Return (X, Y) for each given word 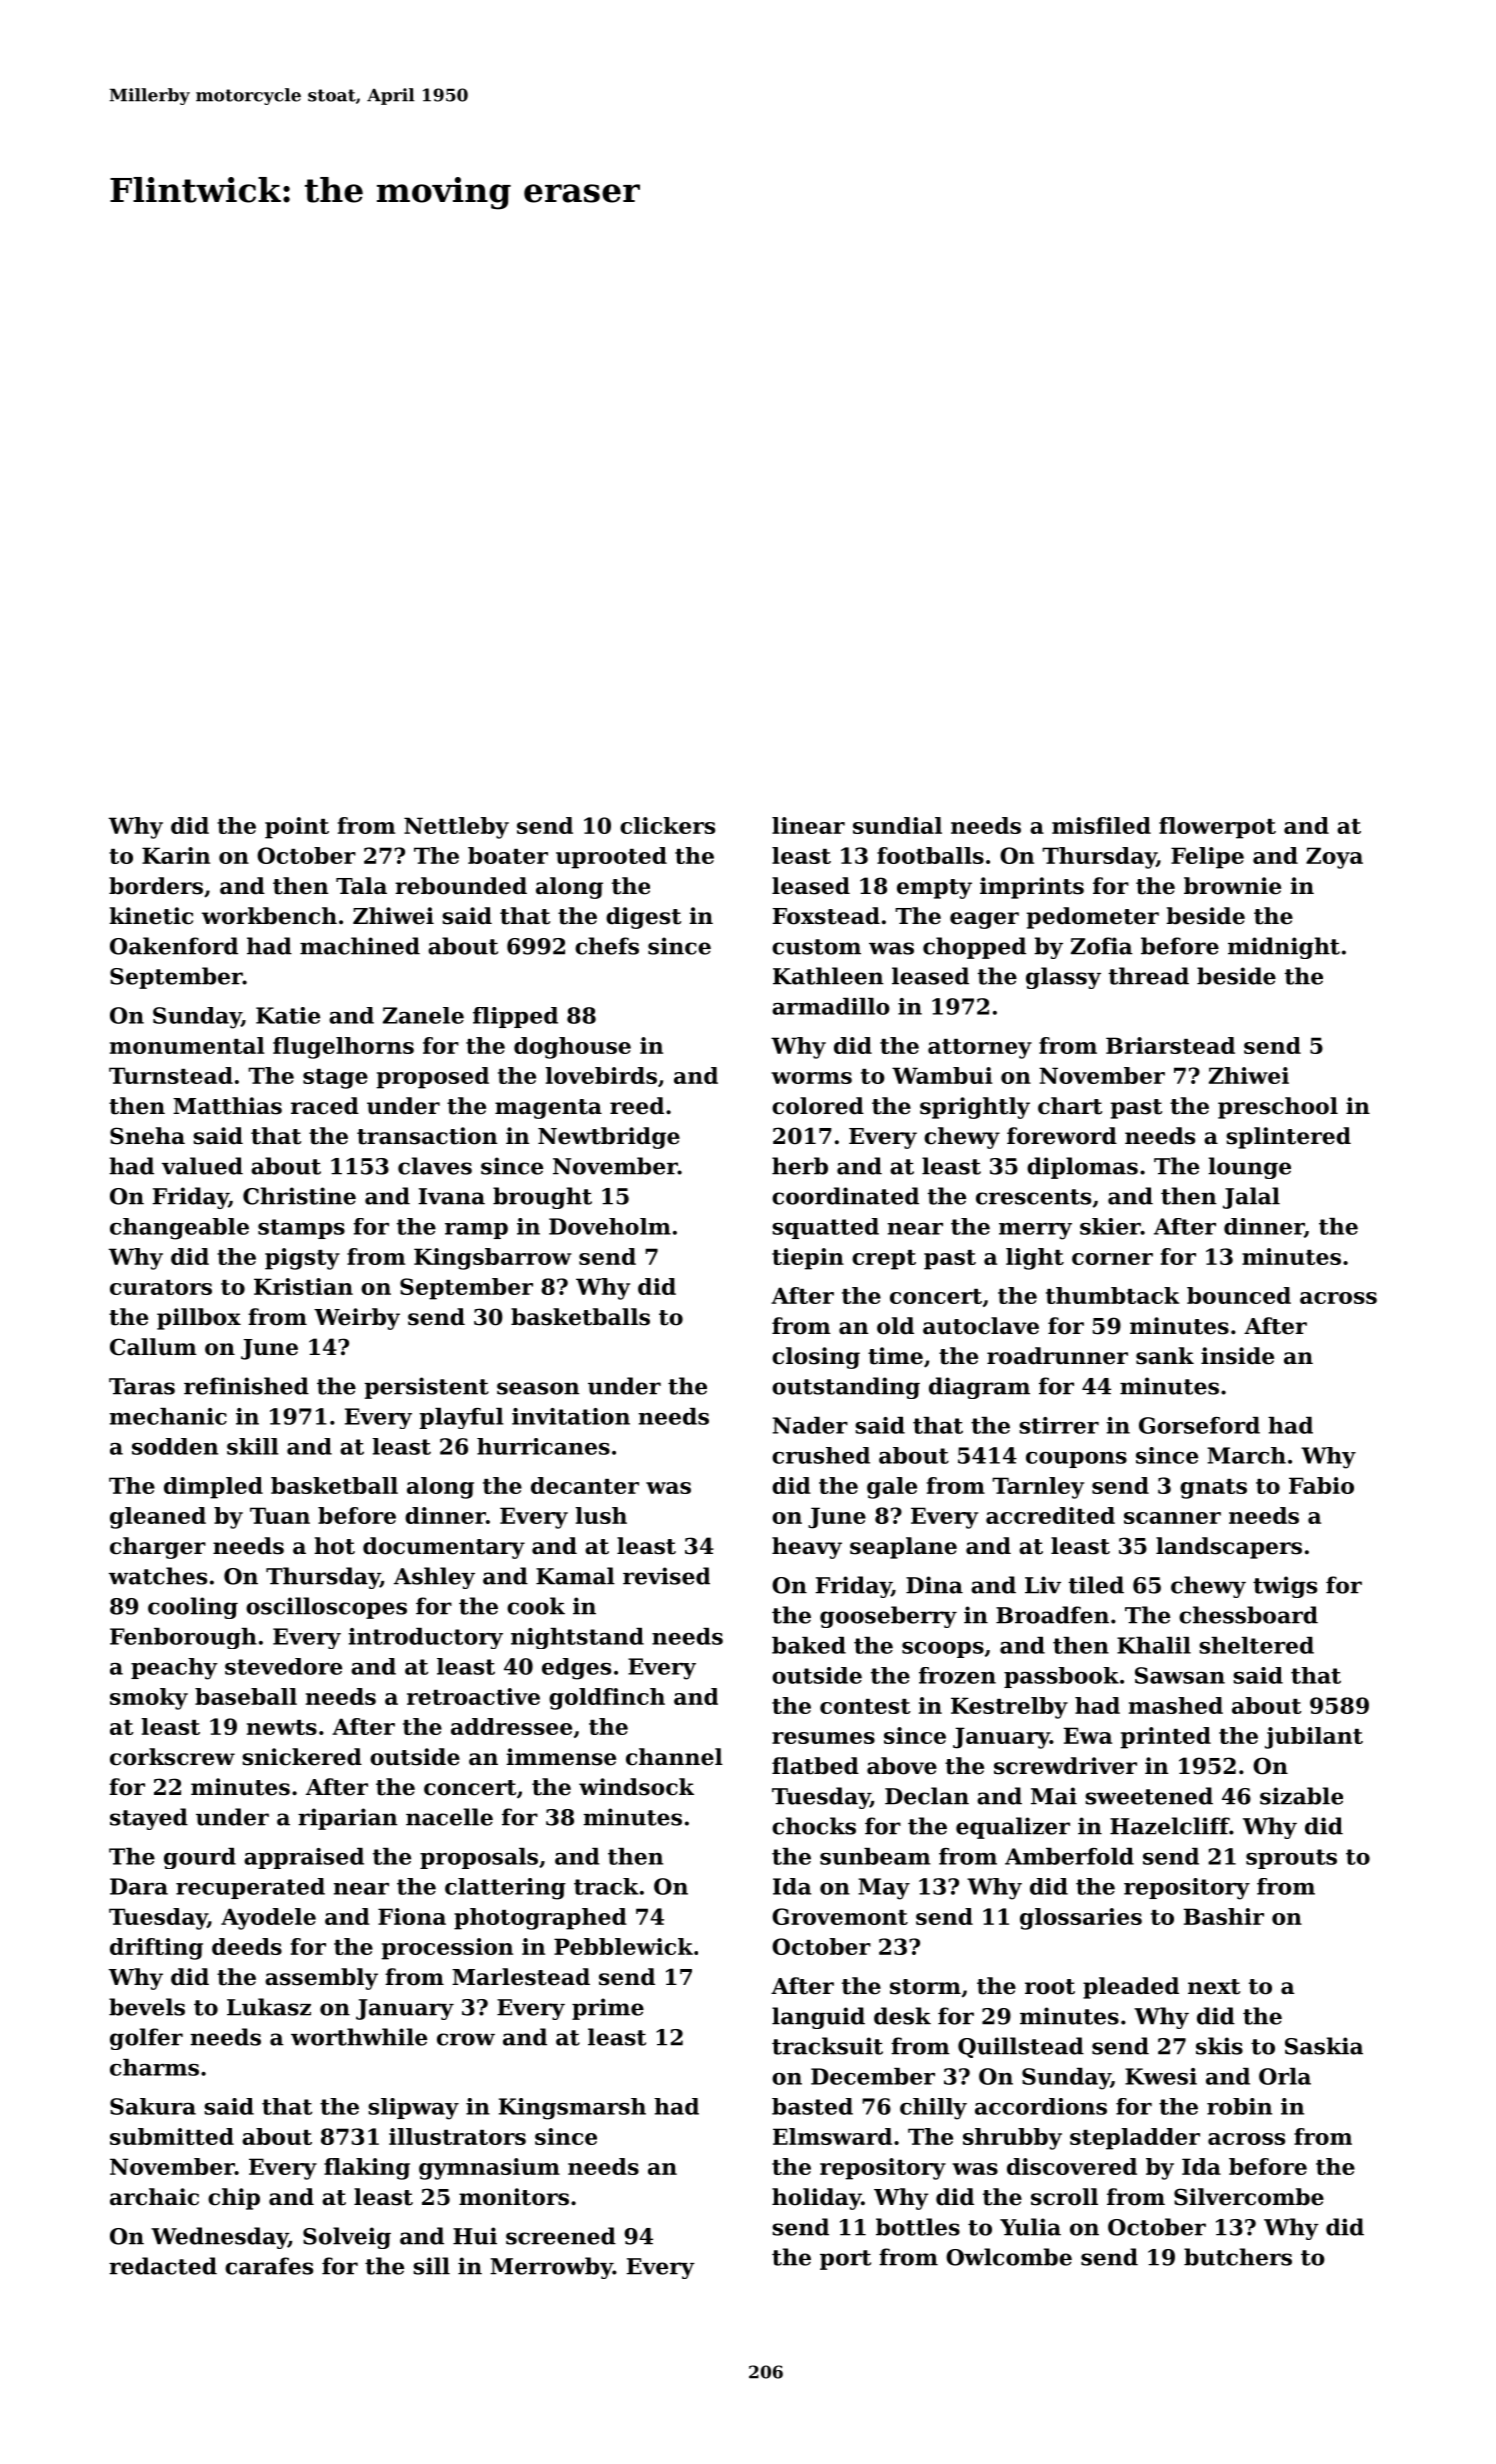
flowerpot (1217, 828)
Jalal (1251, 1198)
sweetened (1149, 1796)
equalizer (1013, 1828)
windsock (636, 1787)
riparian (347, 1819)
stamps (301, 1229)
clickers (667, 825)
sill (432, 2266)
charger (158, 1548)
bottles (918, 2227)
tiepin (808, 1259)
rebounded (461, 886)
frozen (957, 1675)
